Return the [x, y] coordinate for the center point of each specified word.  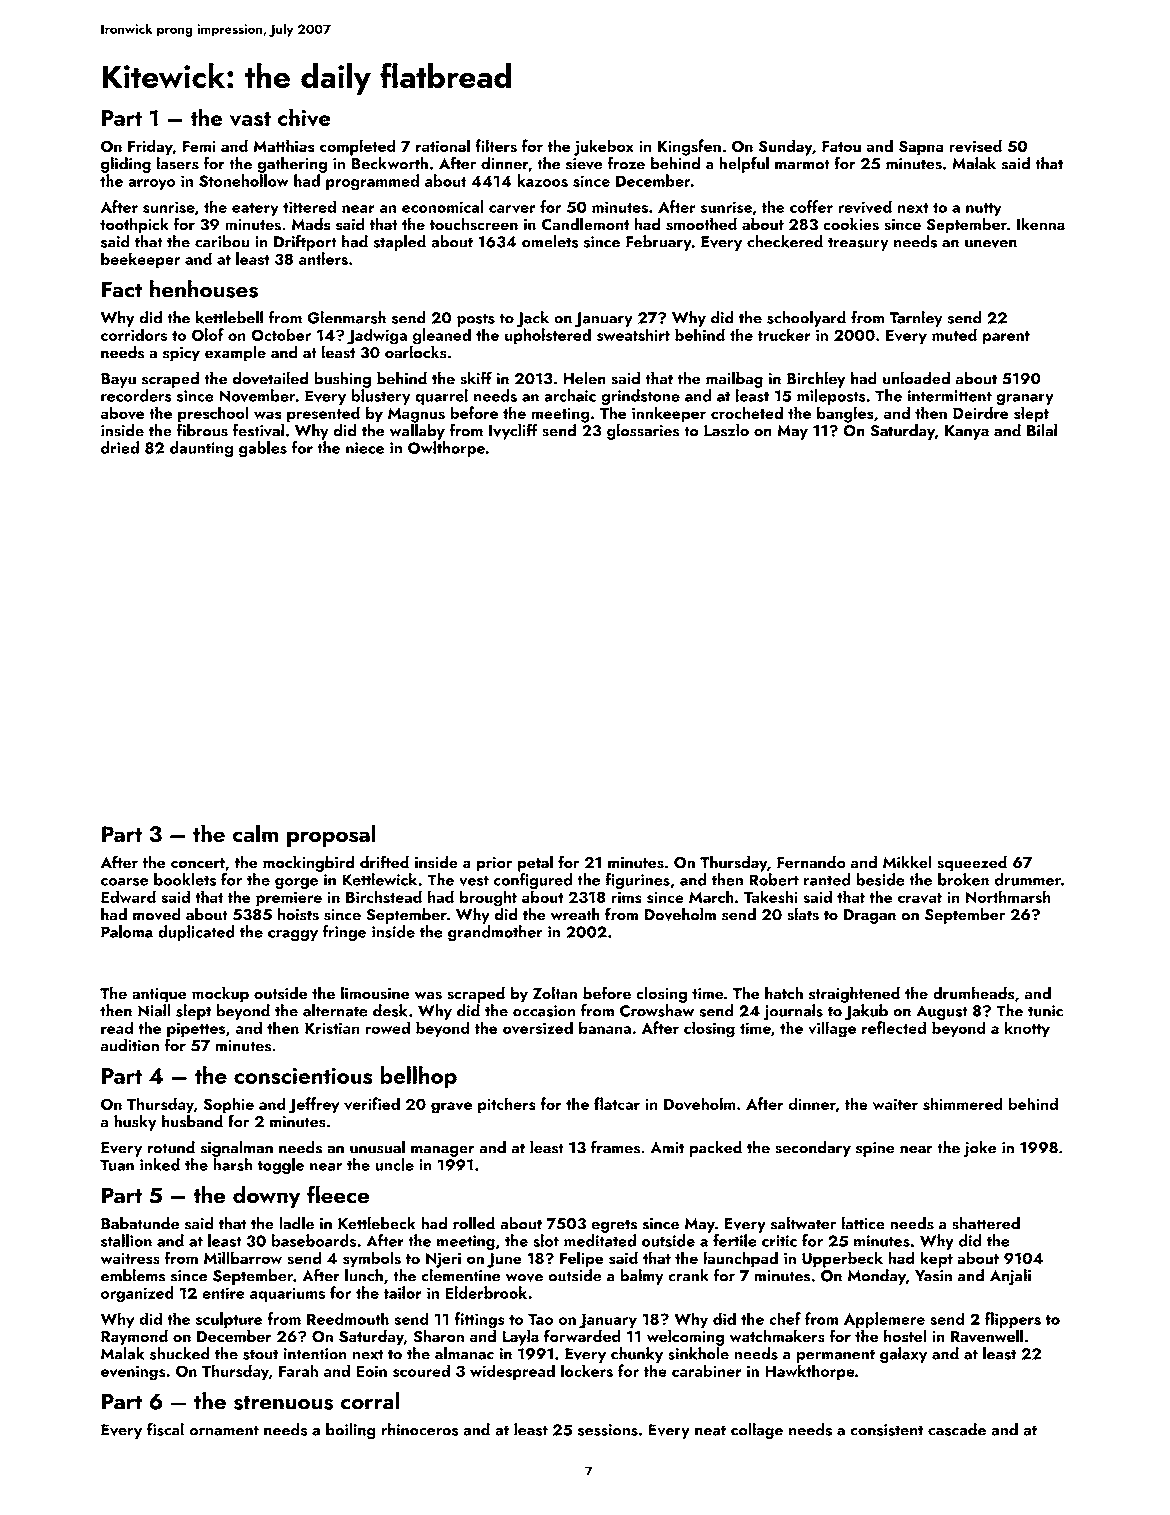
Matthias [283, 145]
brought [488, 898]
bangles [845, 414]
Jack [532, 319]
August [942, 1012]
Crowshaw [657, 1010]
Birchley [816, 379]
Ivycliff [513, 431]
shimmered [963, 1103]
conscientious [303, 1075]
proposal [331, 835]
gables [263, 449]
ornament [224, 1430]
